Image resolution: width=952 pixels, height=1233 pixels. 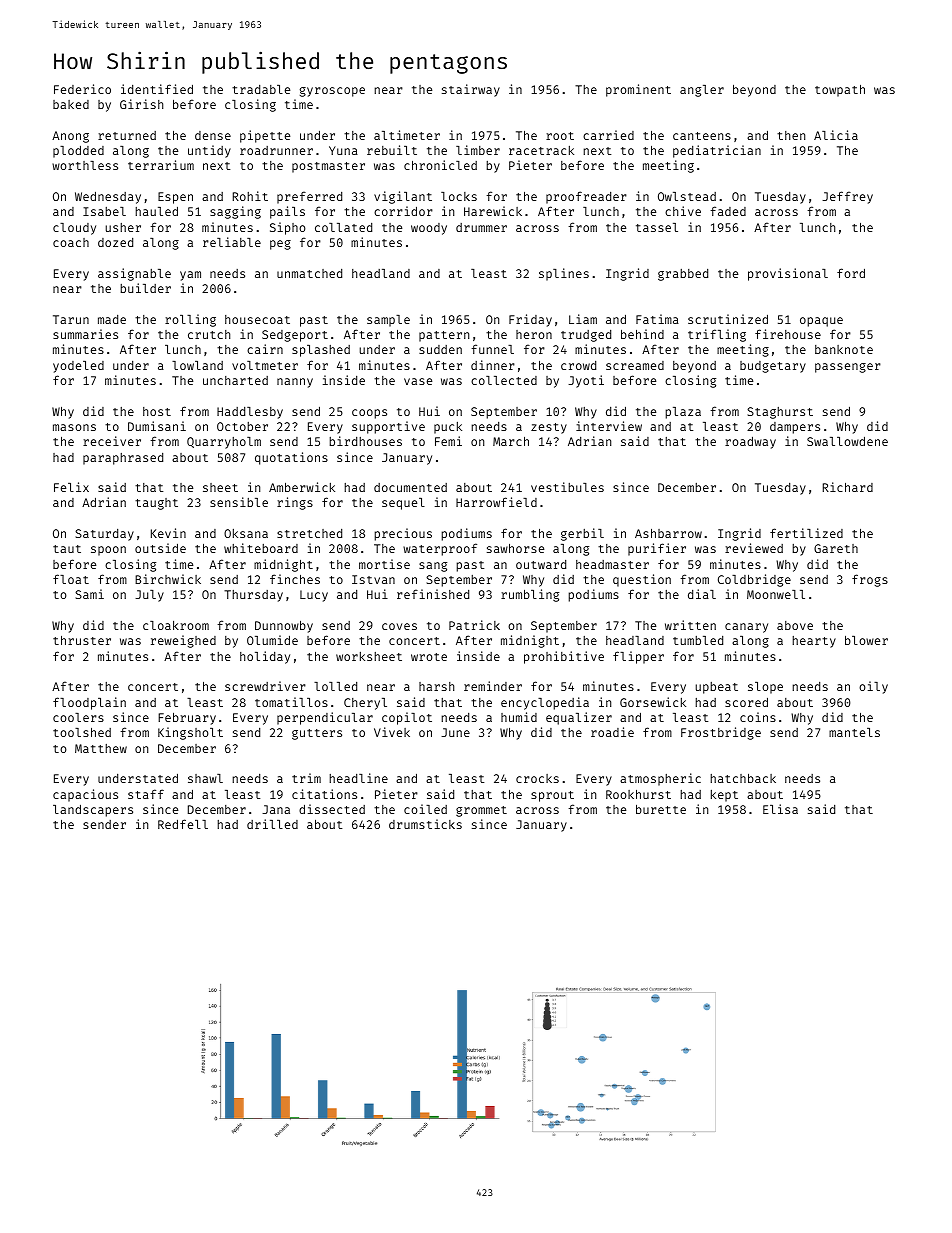 I want to click on stairway, so click(x=471, y=90).
